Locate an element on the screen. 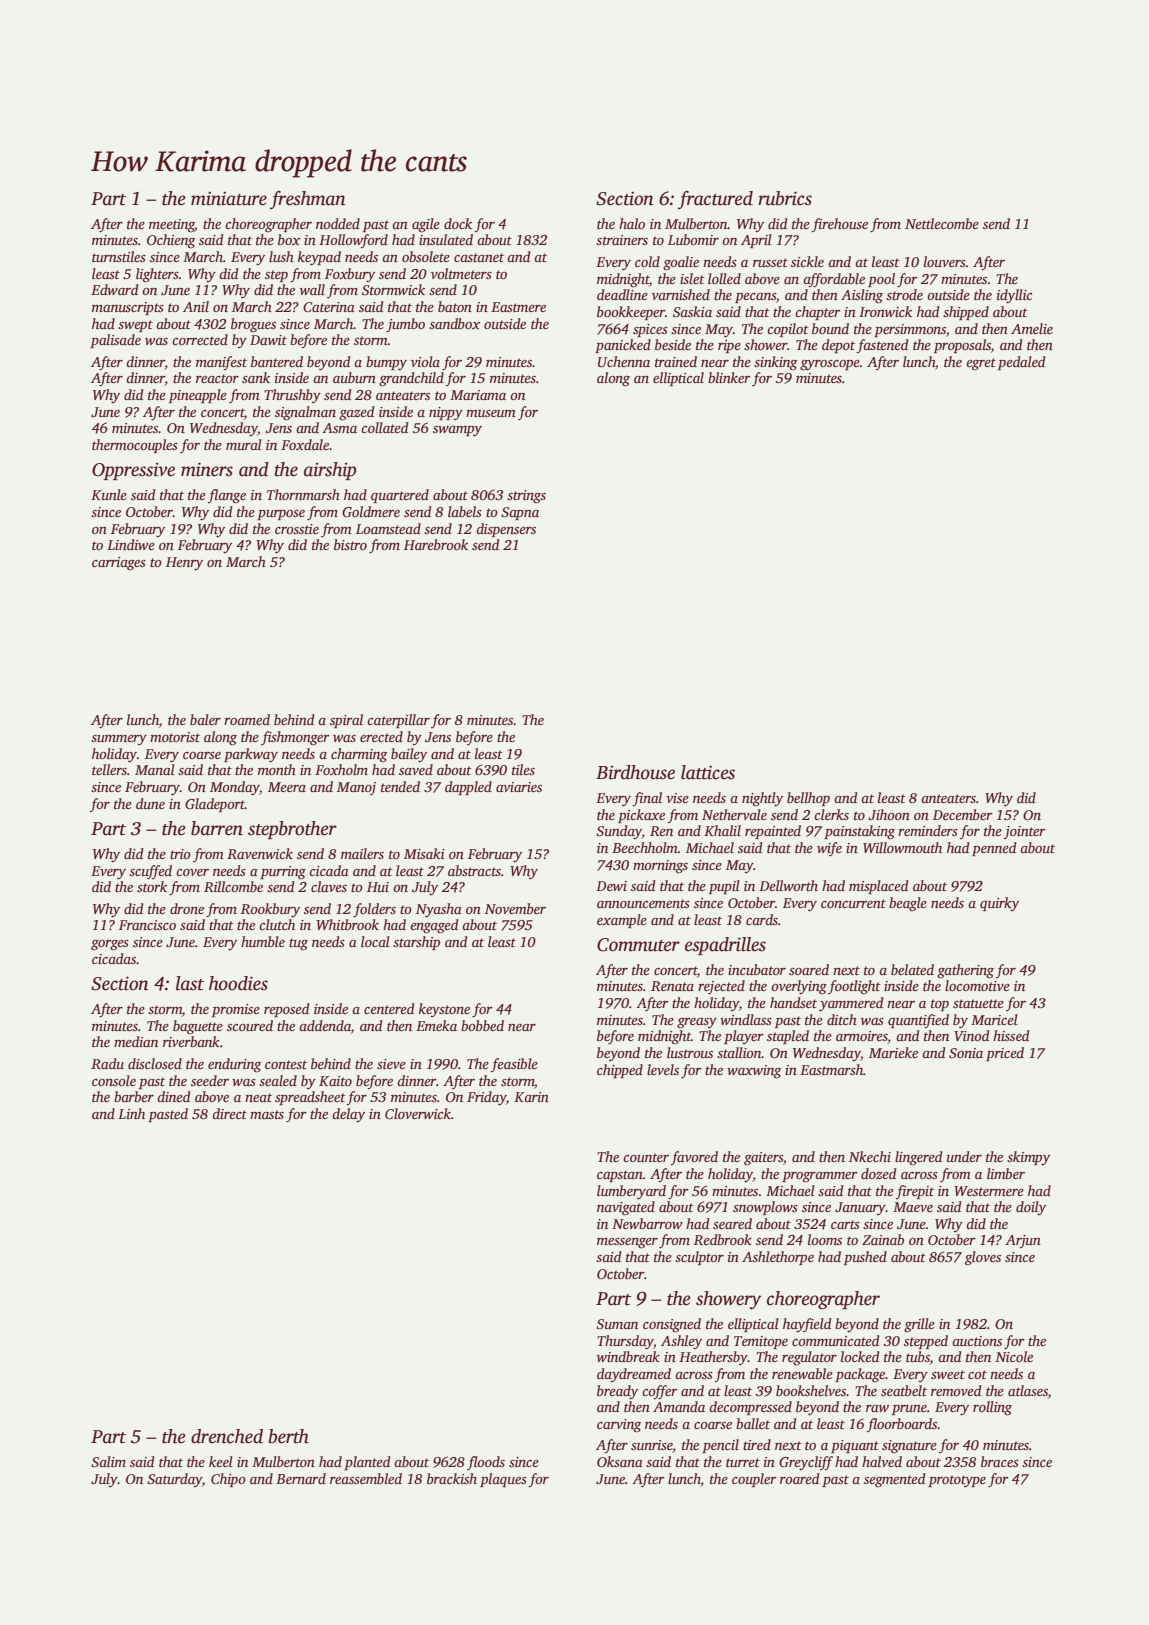  Salim is located at coordinates (108, 1461).
